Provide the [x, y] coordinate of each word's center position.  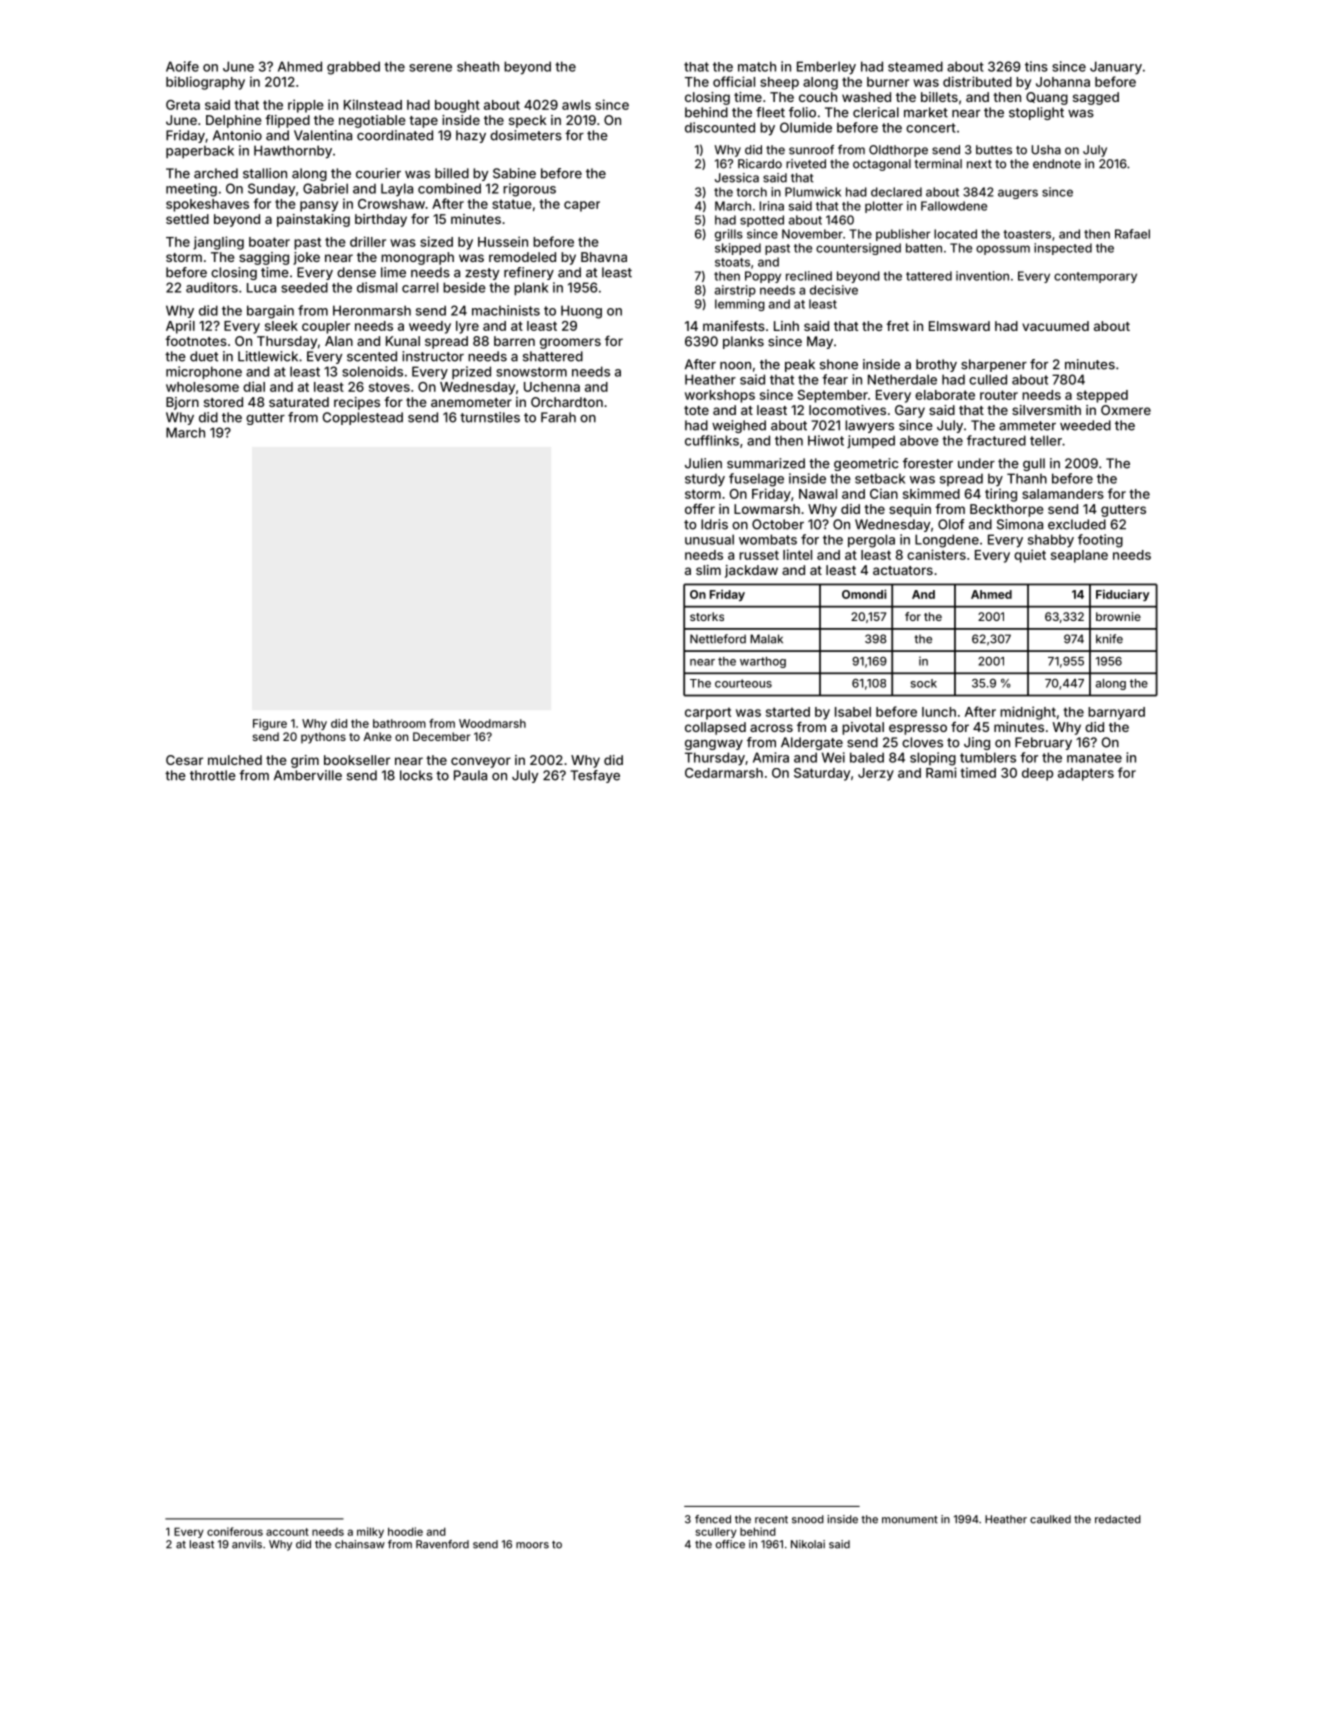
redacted [1118, 1519]
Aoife [182, 66]
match [757, 66]
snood [808, 1519]
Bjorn [182, 403]
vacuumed [1055, 326]
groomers [570, 343]
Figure [270, 725]
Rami [941, 772]
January [1116, 68]
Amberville [308, 775]
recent [771, 1520]
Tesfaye [595, 776]
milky [370, 1532]
